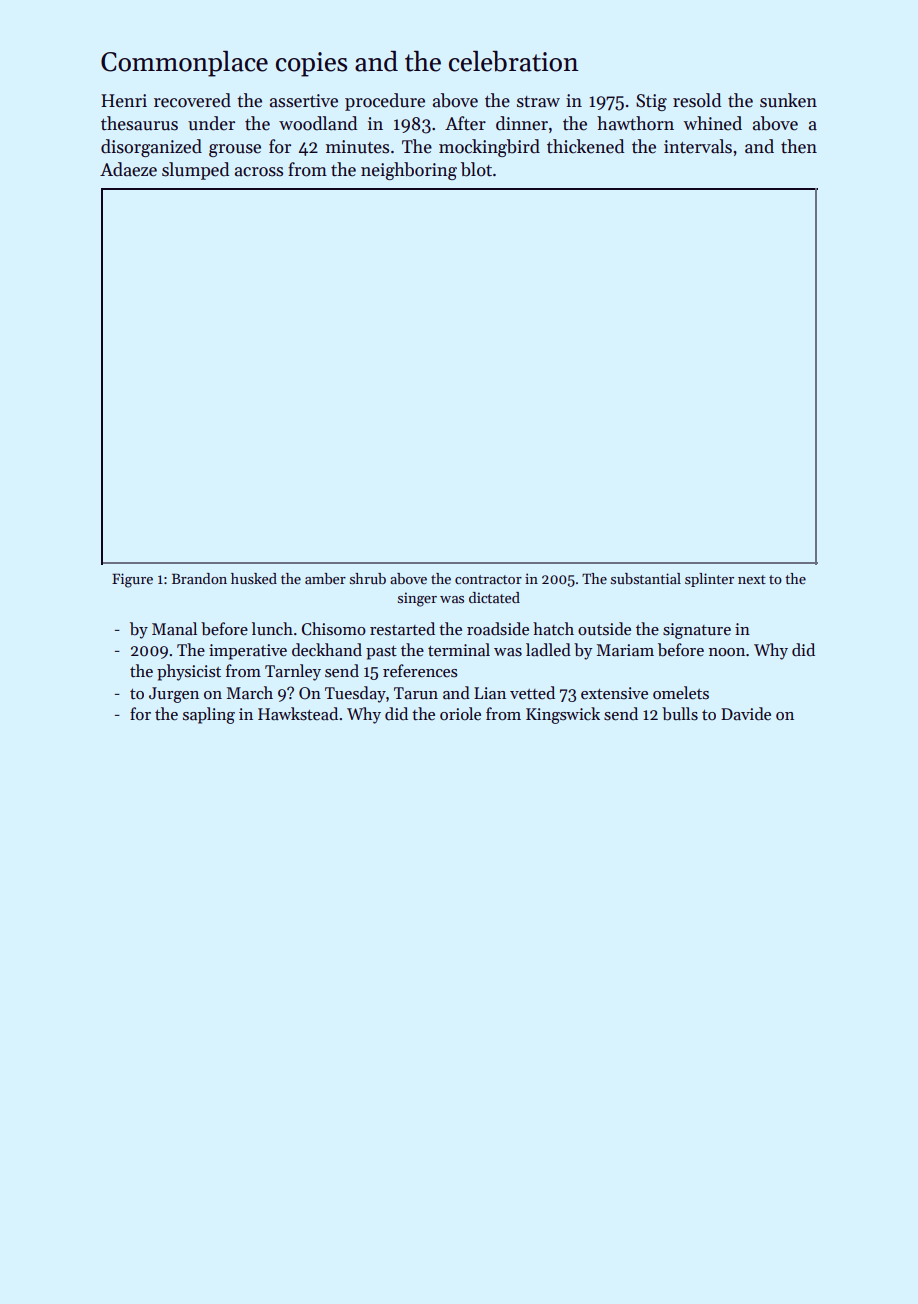  I want to click on neighboring, so click(409, 171).
